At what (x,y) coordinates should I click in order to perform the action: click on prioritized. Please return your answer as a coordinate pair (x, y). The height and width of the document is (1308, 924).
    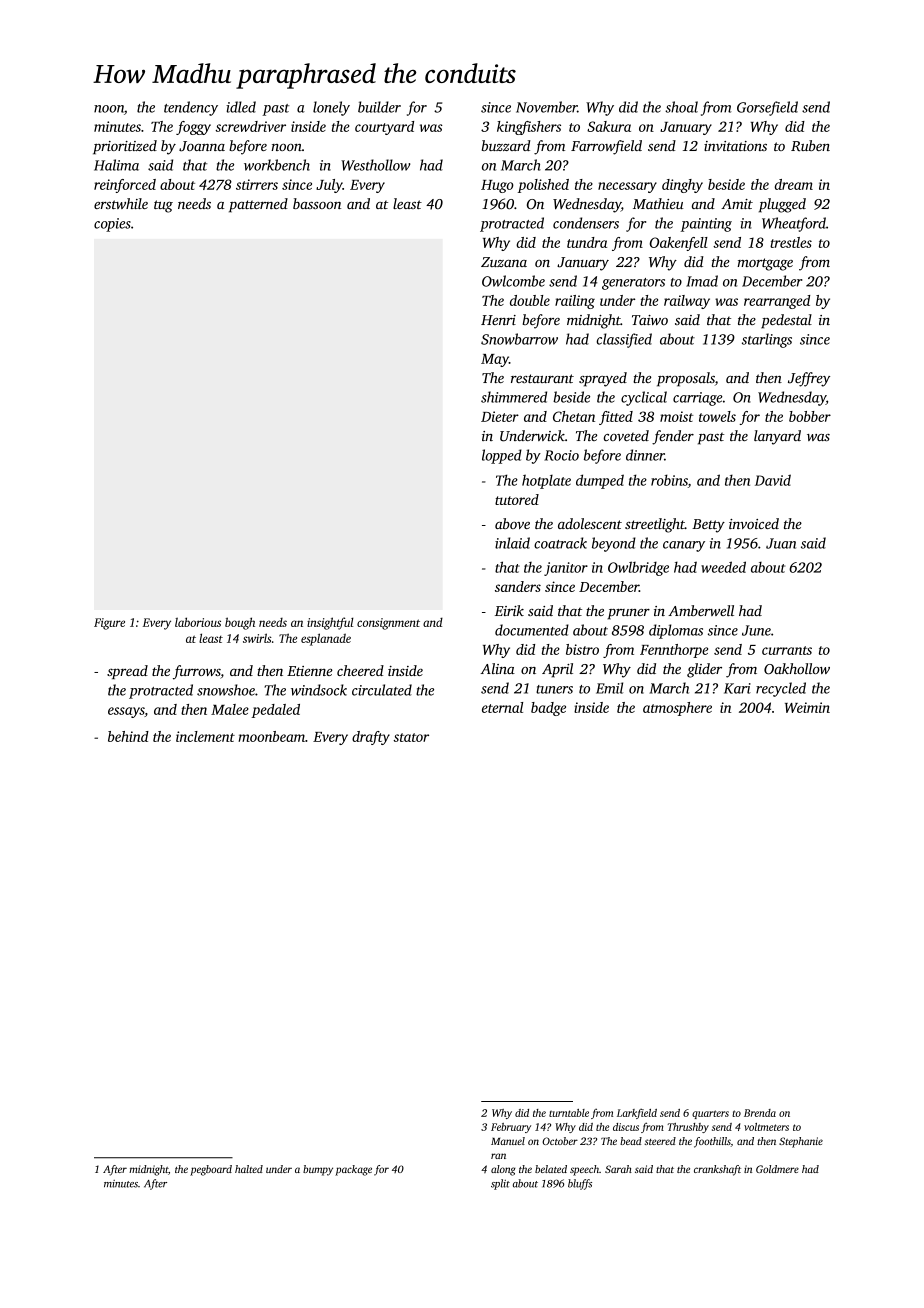
    Looking at the image, I should click on (125, 147).
